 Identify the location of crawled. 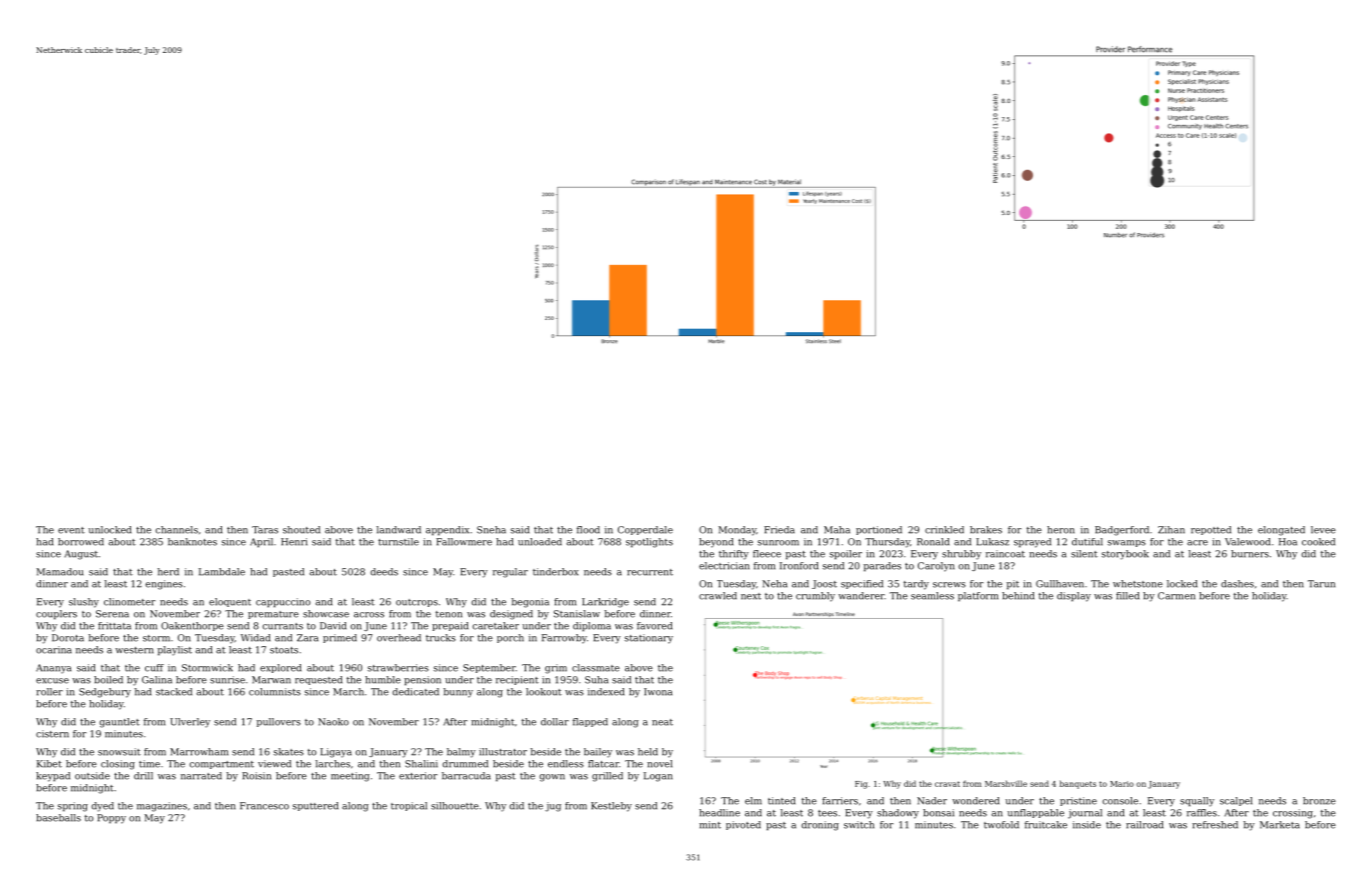
(718, 596).
